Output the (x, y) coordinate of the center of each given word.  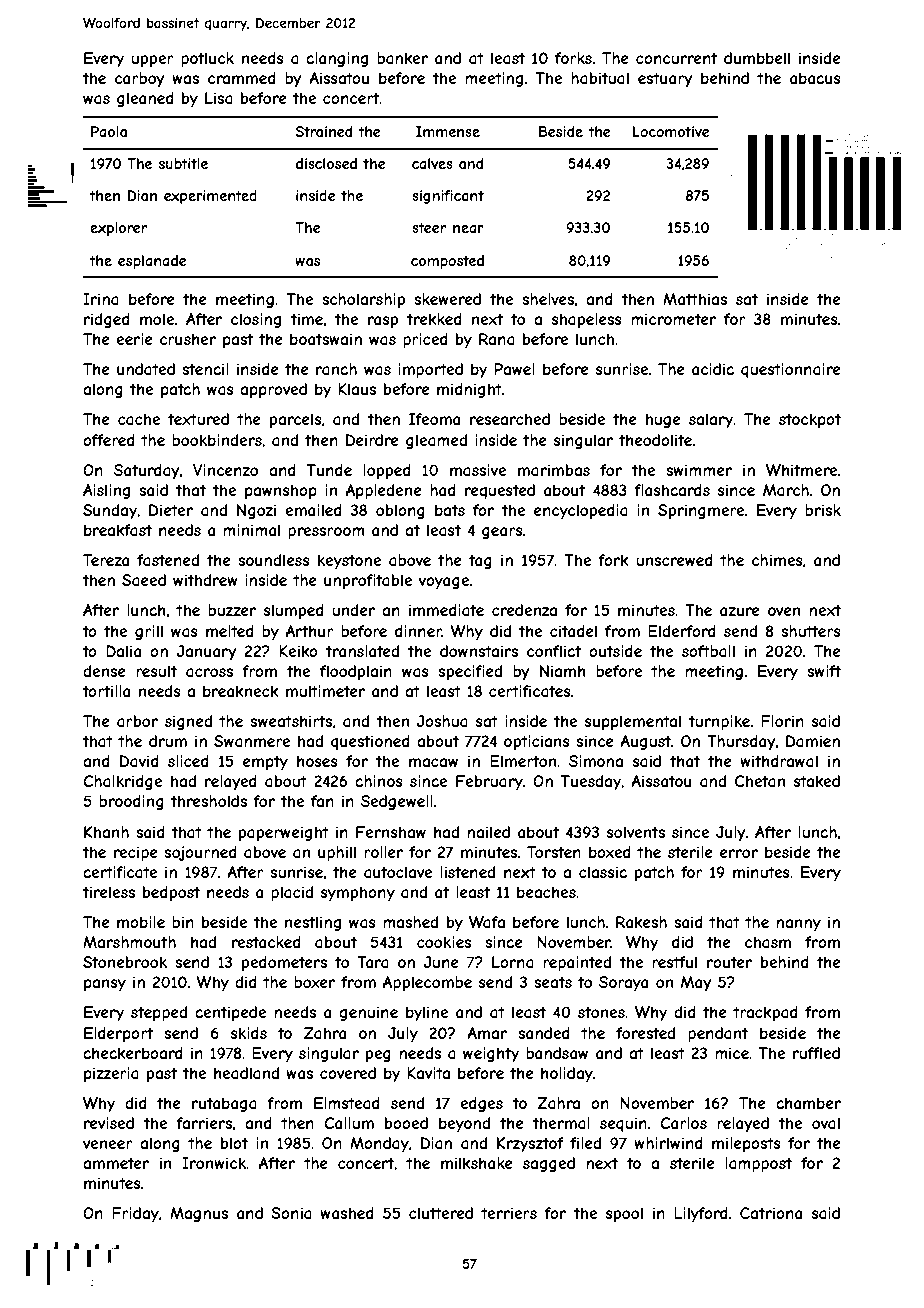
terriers (509, 1213)
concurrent (676, 58)
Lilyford (701, 1214)
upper (152, 61)
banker (402, 58)
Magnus (199, 1214)
